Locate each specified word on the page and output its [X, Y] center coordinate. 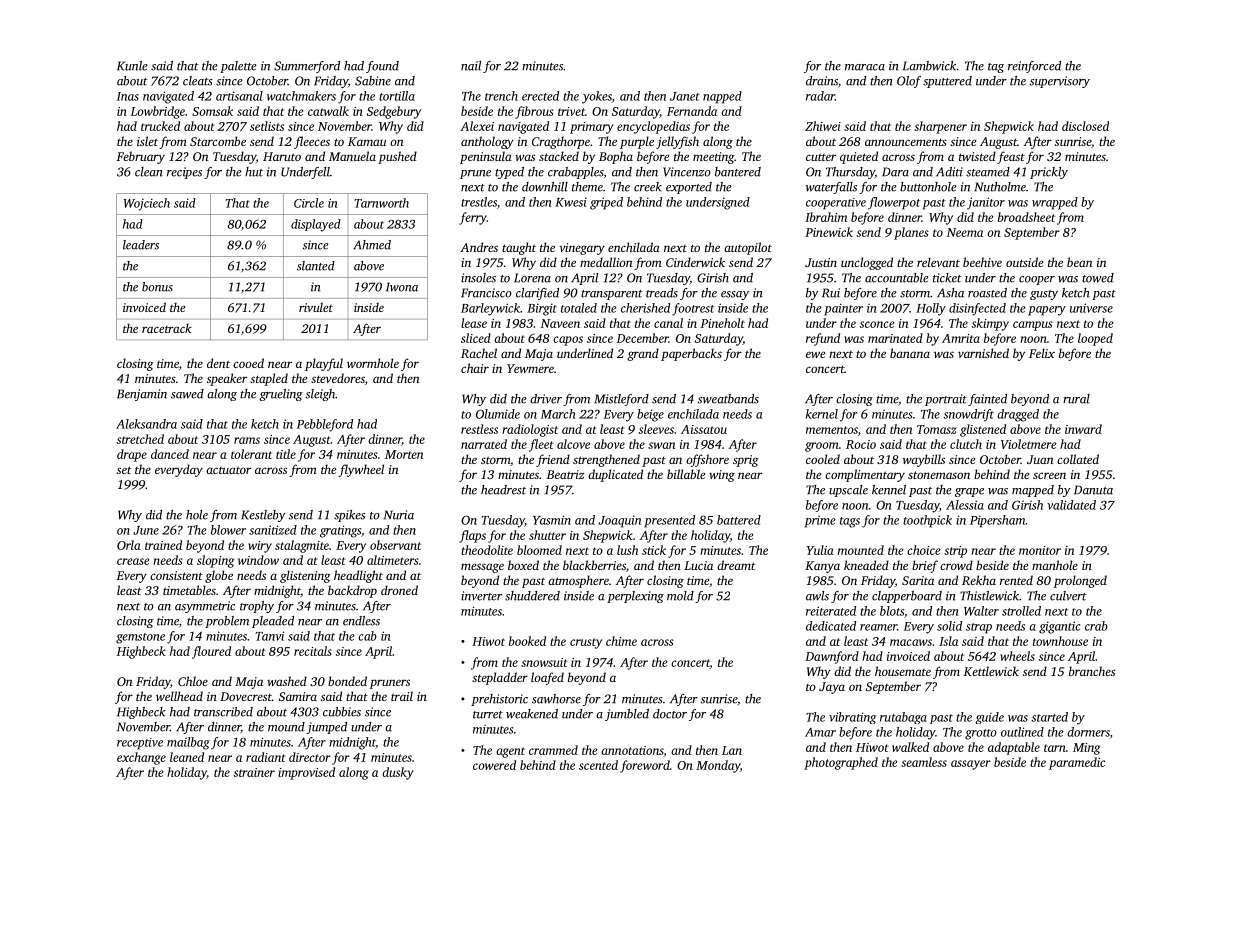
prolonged [1080, 581]
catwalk [328, 111]
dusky [398, 773]
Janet [685, 96]
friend [553, 460]
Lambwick [930, 66]
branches [1092, 671]
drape [132, 455]
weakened [532, 714]
